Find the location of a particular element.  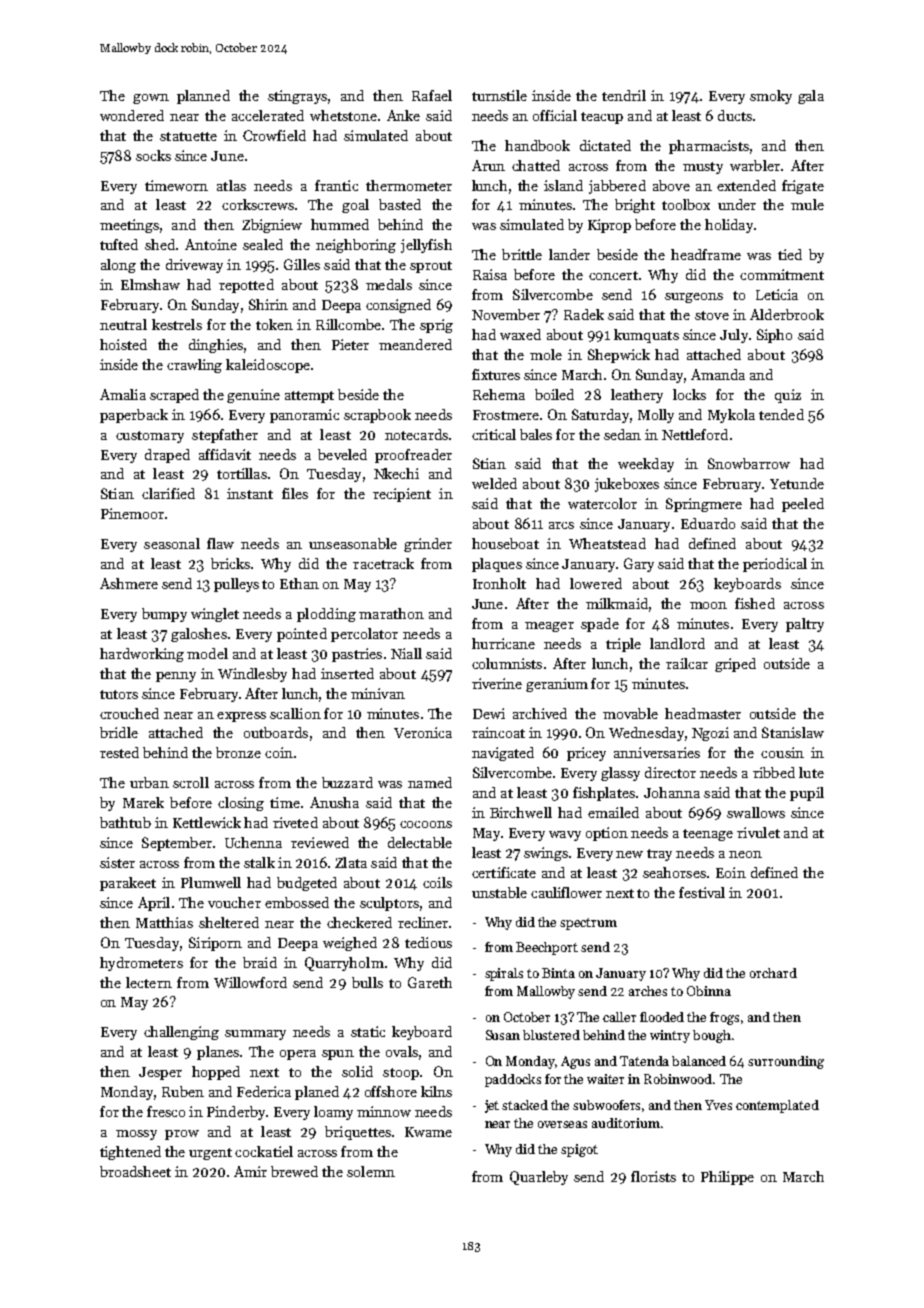

broadsheet is located at coordinates (135, 1171).
